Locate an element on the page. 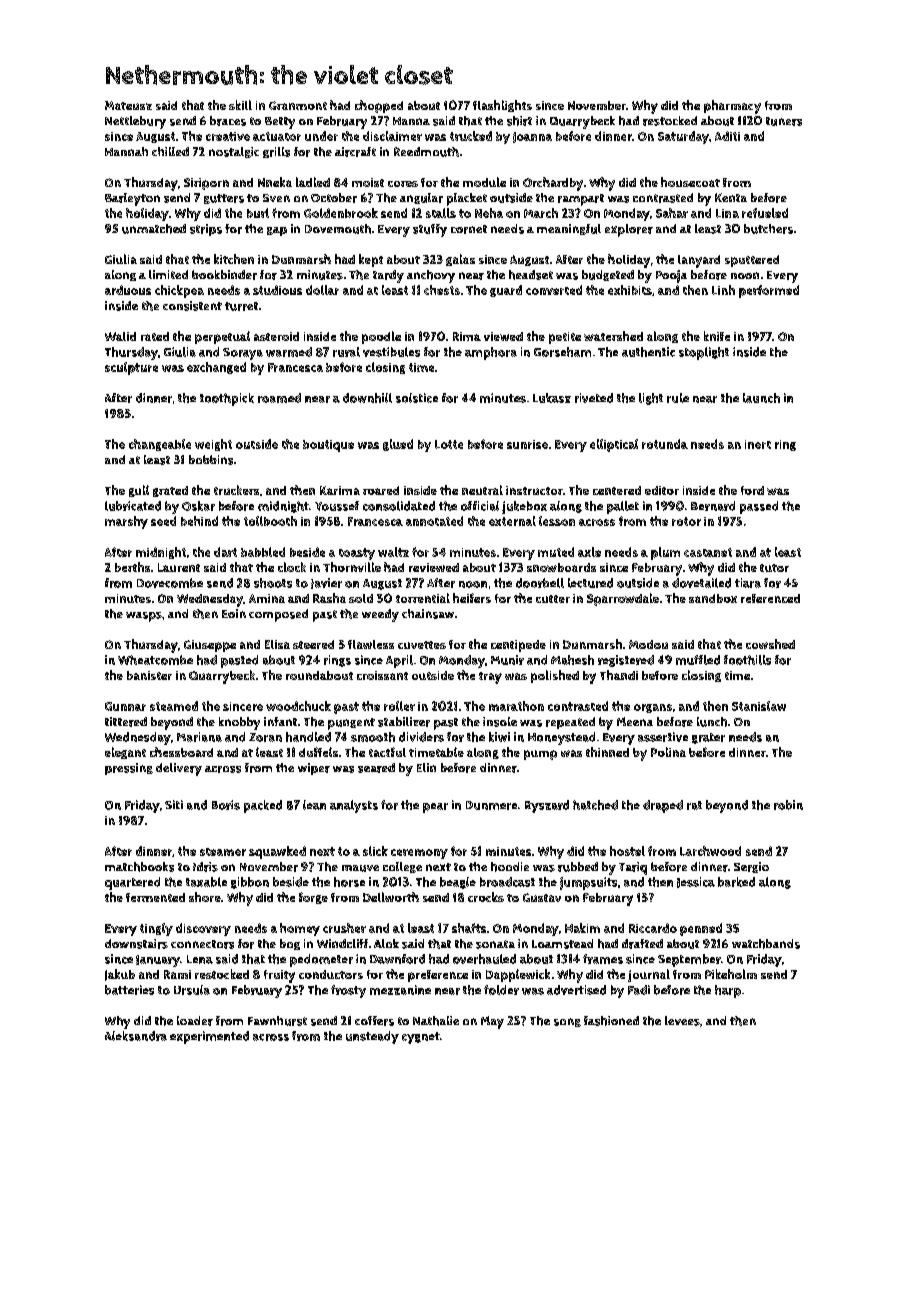 This document has width=908, height=1316. guard is located at coordinates (506, 291).
